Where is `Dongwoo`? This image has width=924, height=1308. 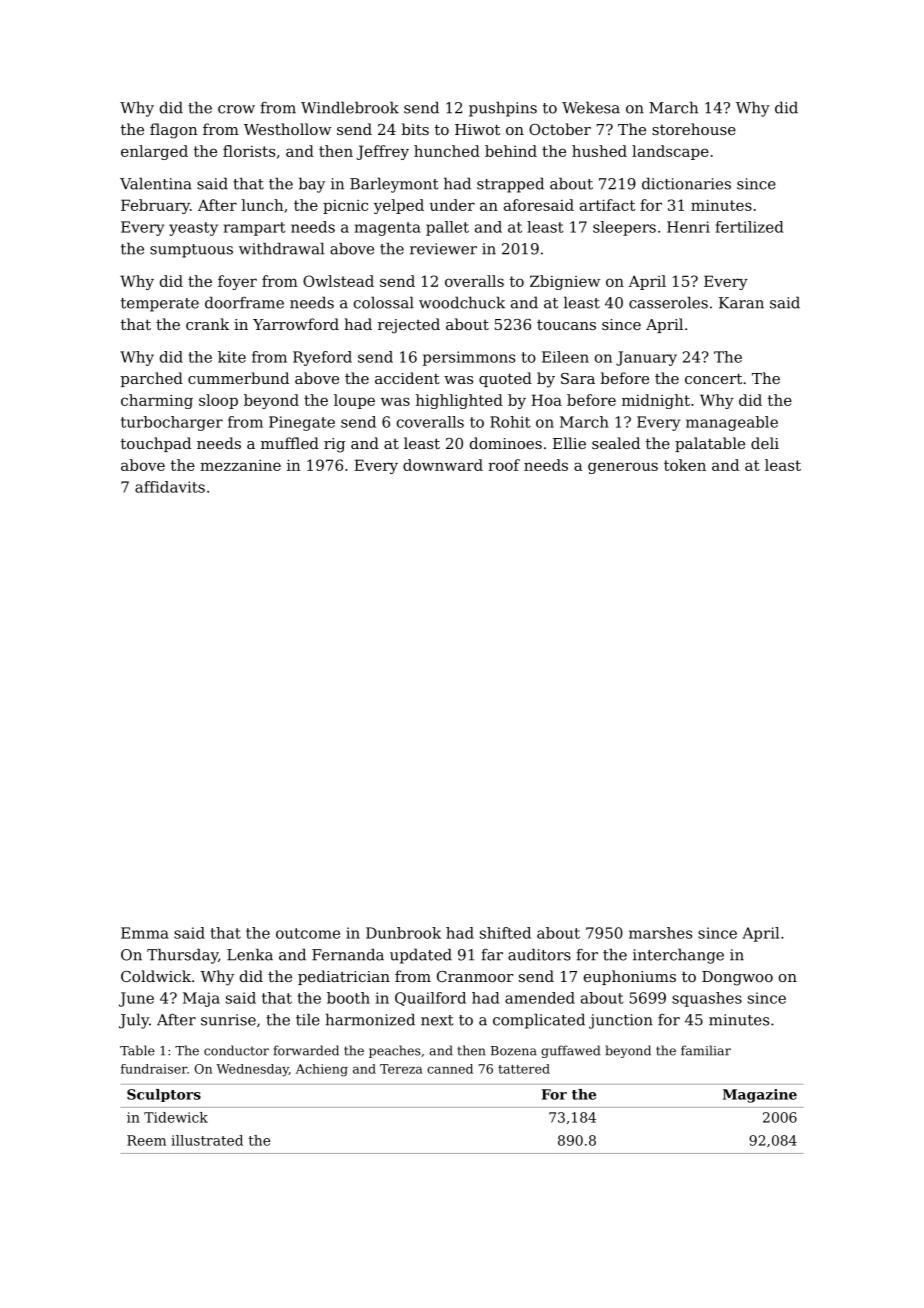
Dongwoo is located at coordinates (737, 978).
